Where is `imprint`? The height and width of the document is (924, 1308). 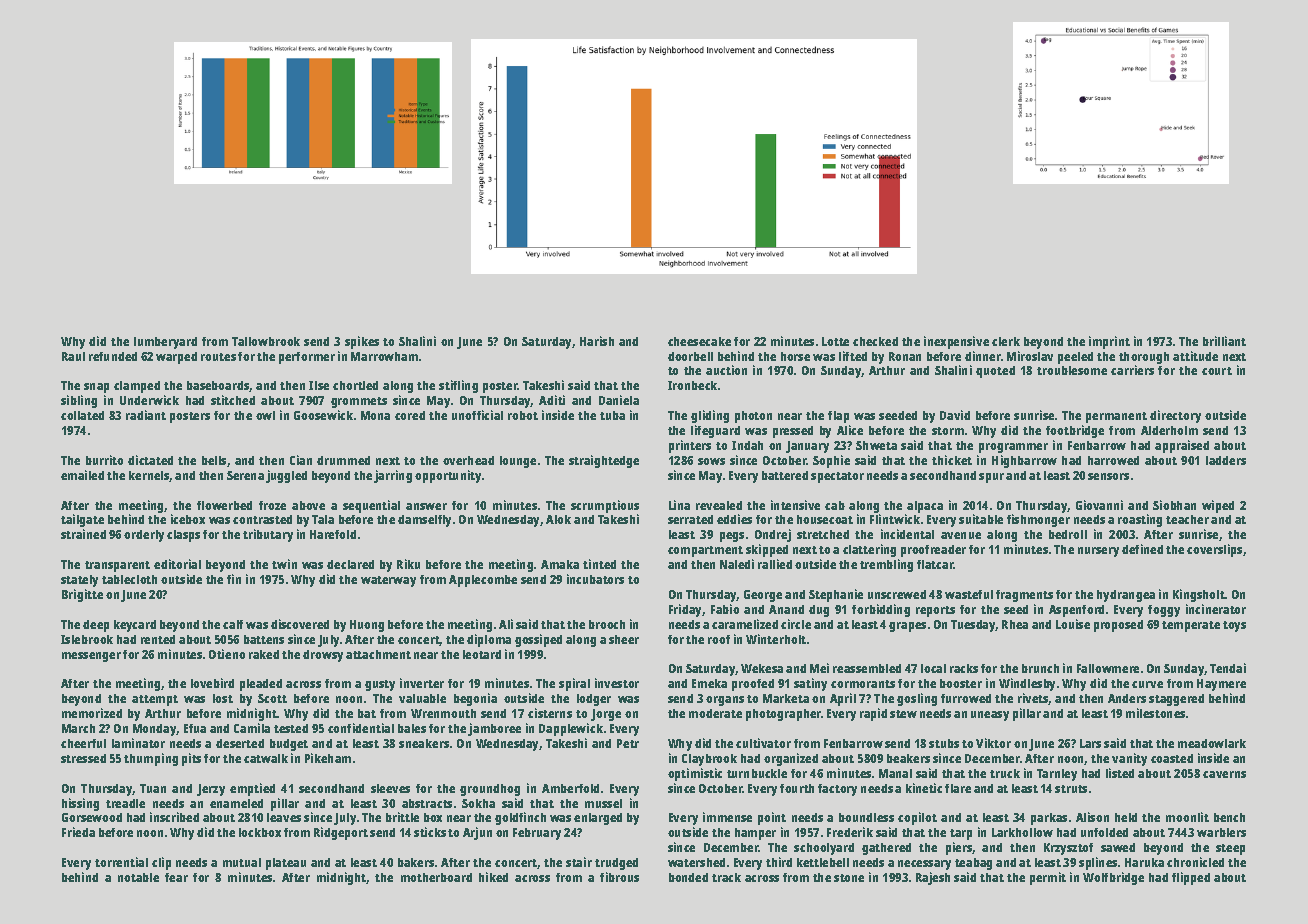 imprint is located at coordinates (1109, 342).
